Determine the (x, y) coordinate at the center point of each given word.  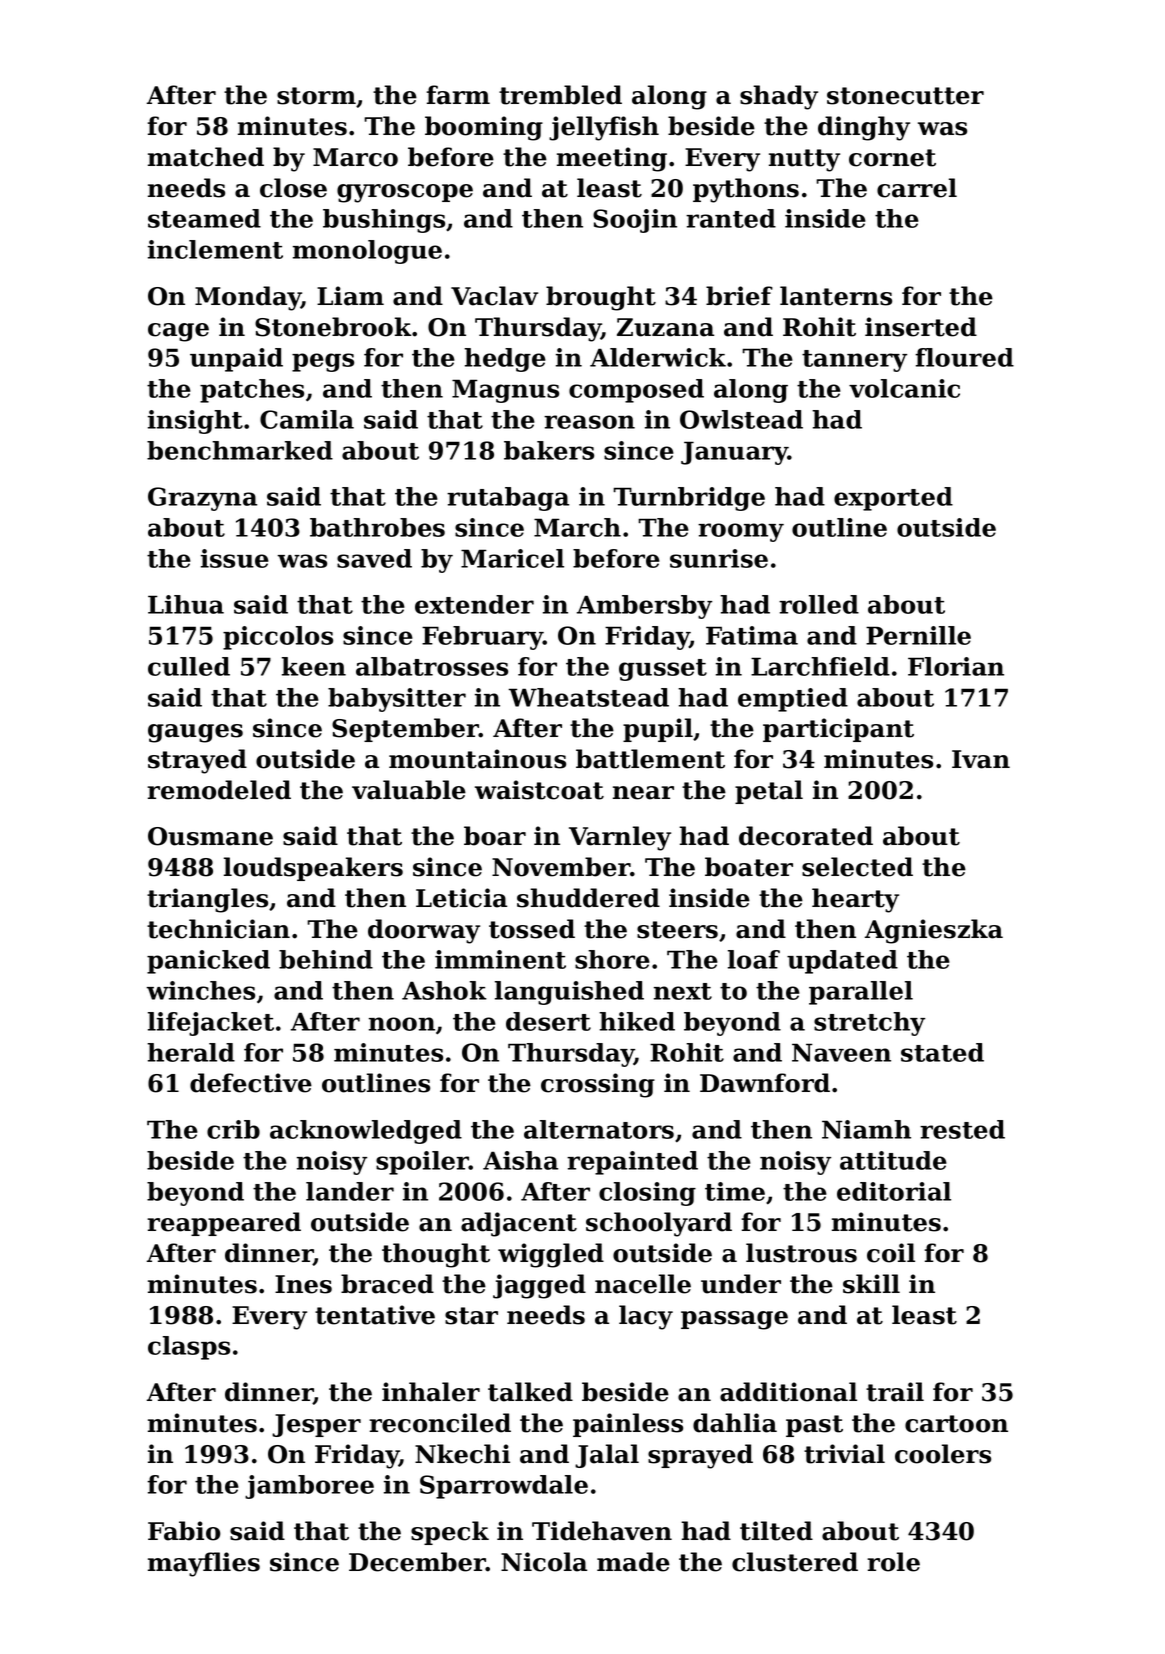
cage (178, 332)
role (893, 1562)
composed (636, 391)
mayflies (204, 1564)
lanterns (836, 296)
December (417, 1562)
